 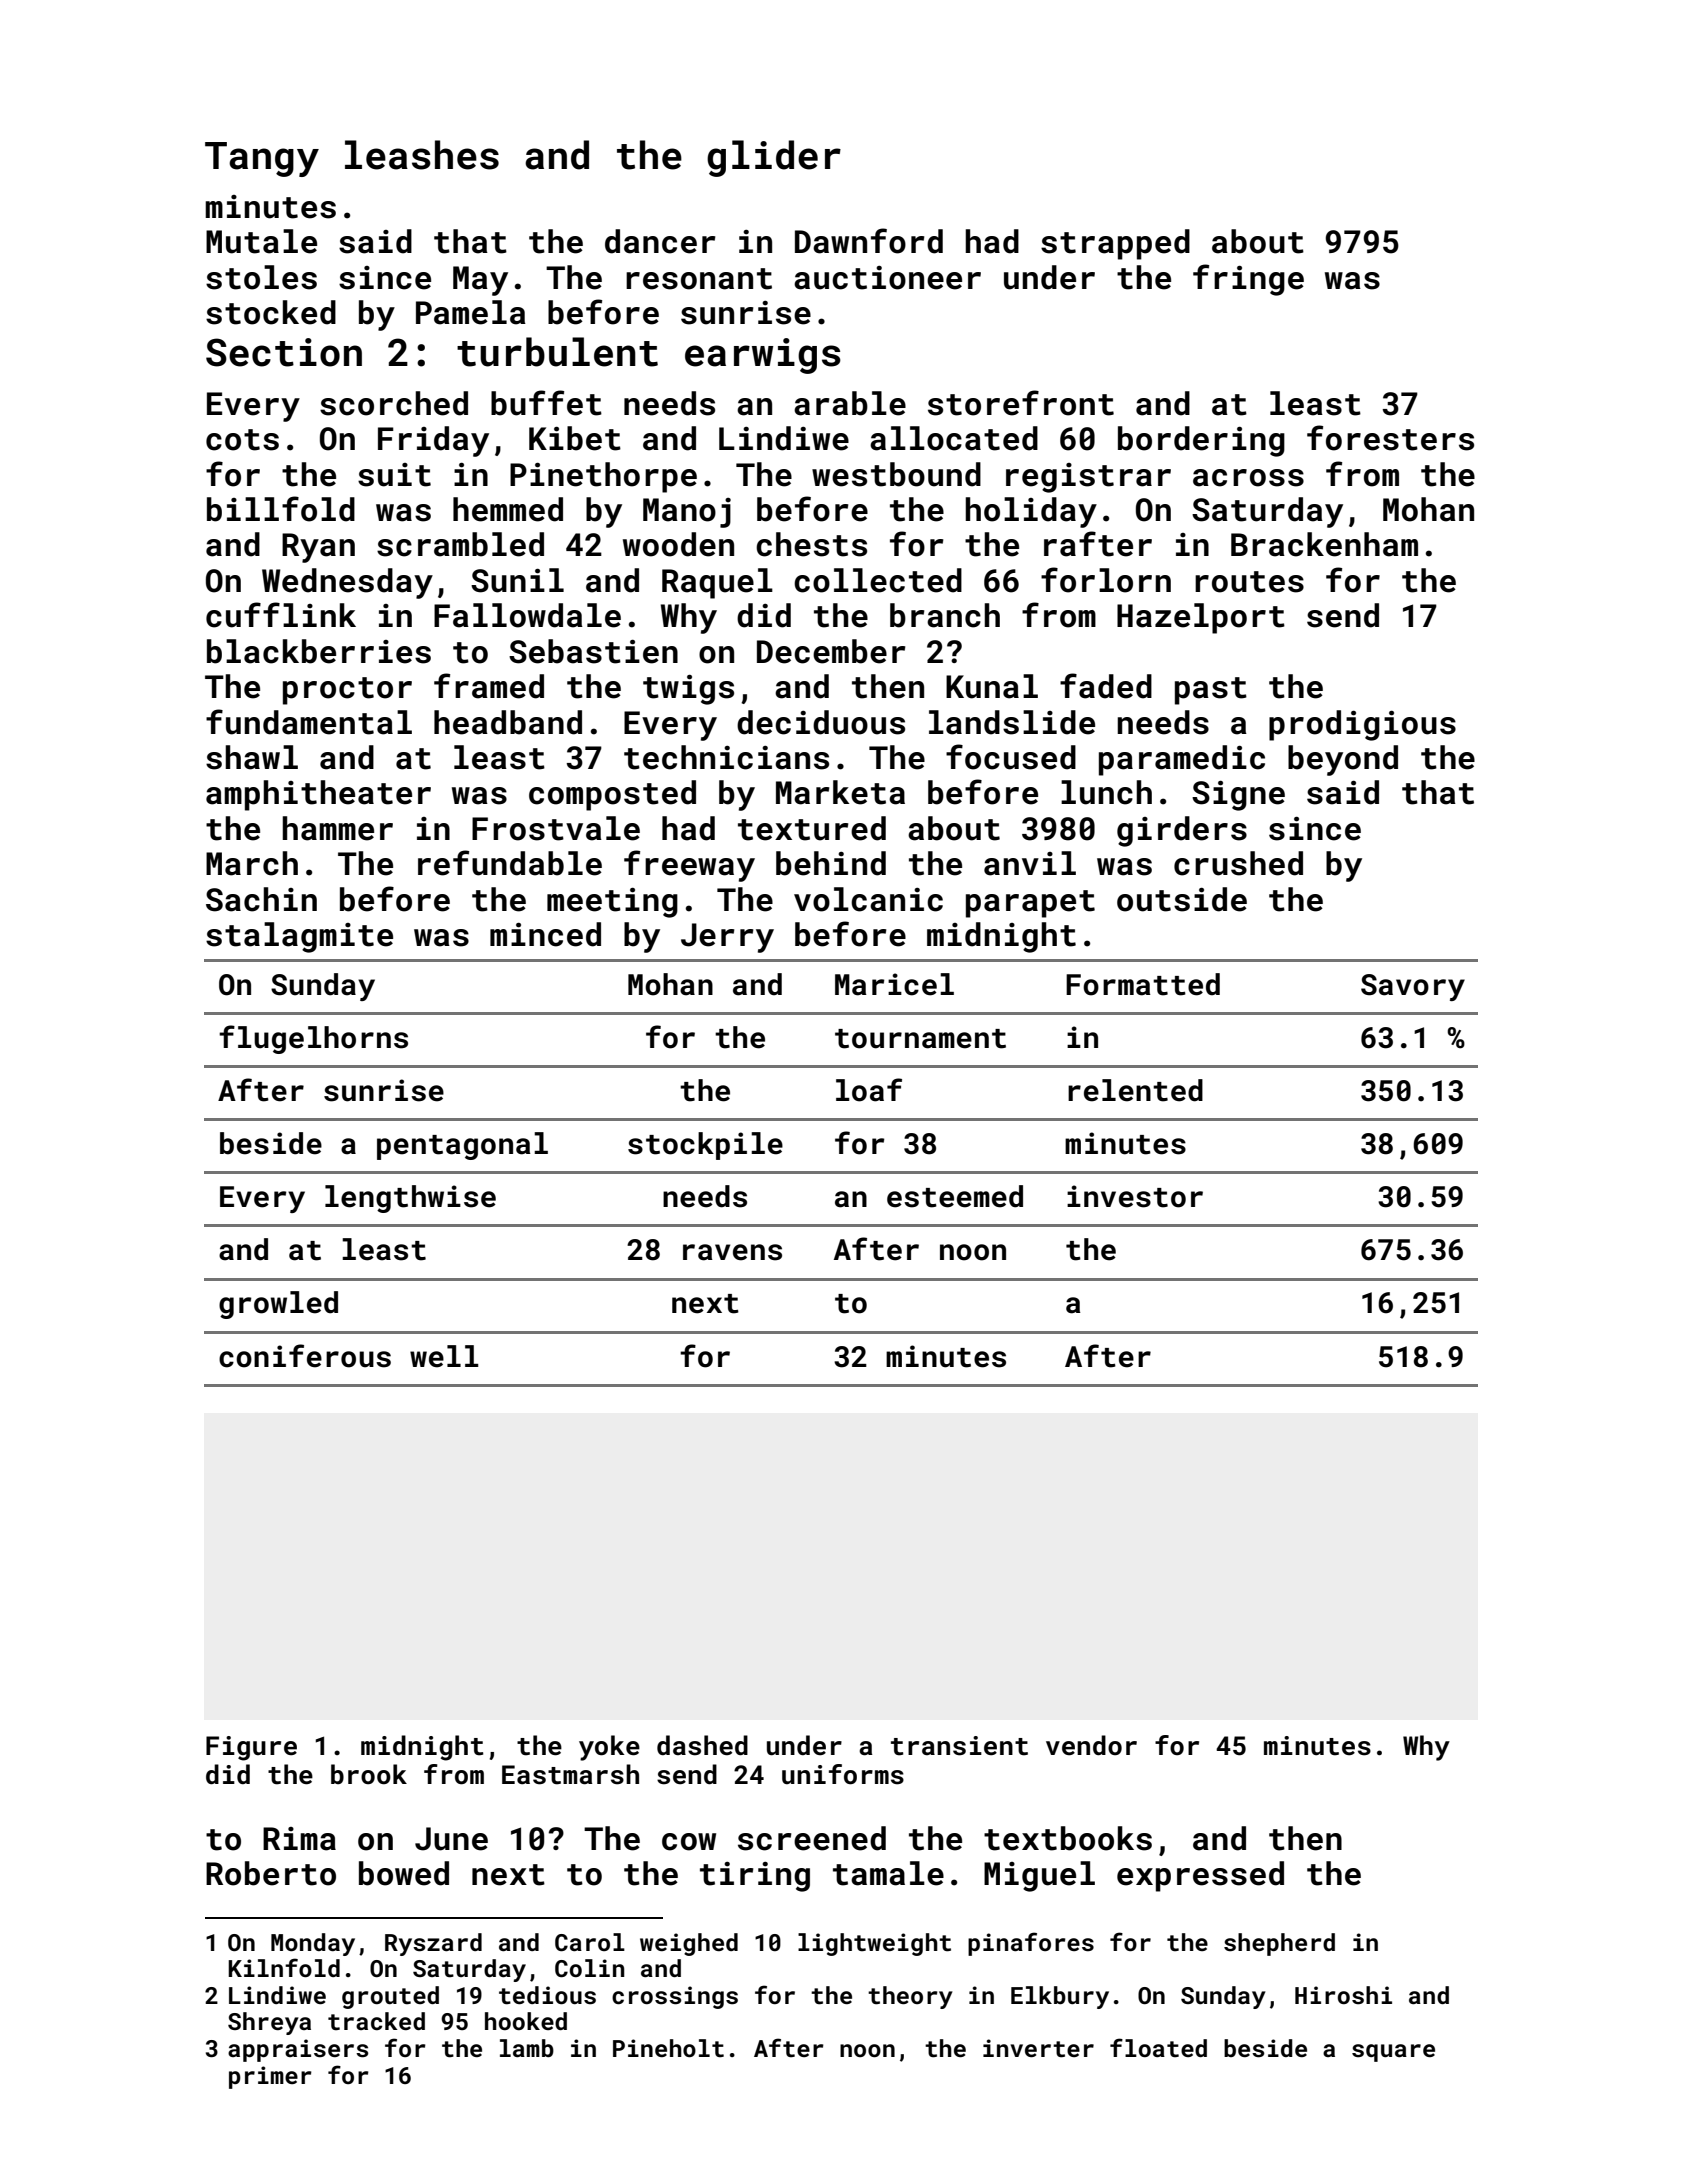 I want to click on Eastmarsh, so click(x=570, y=1774).
